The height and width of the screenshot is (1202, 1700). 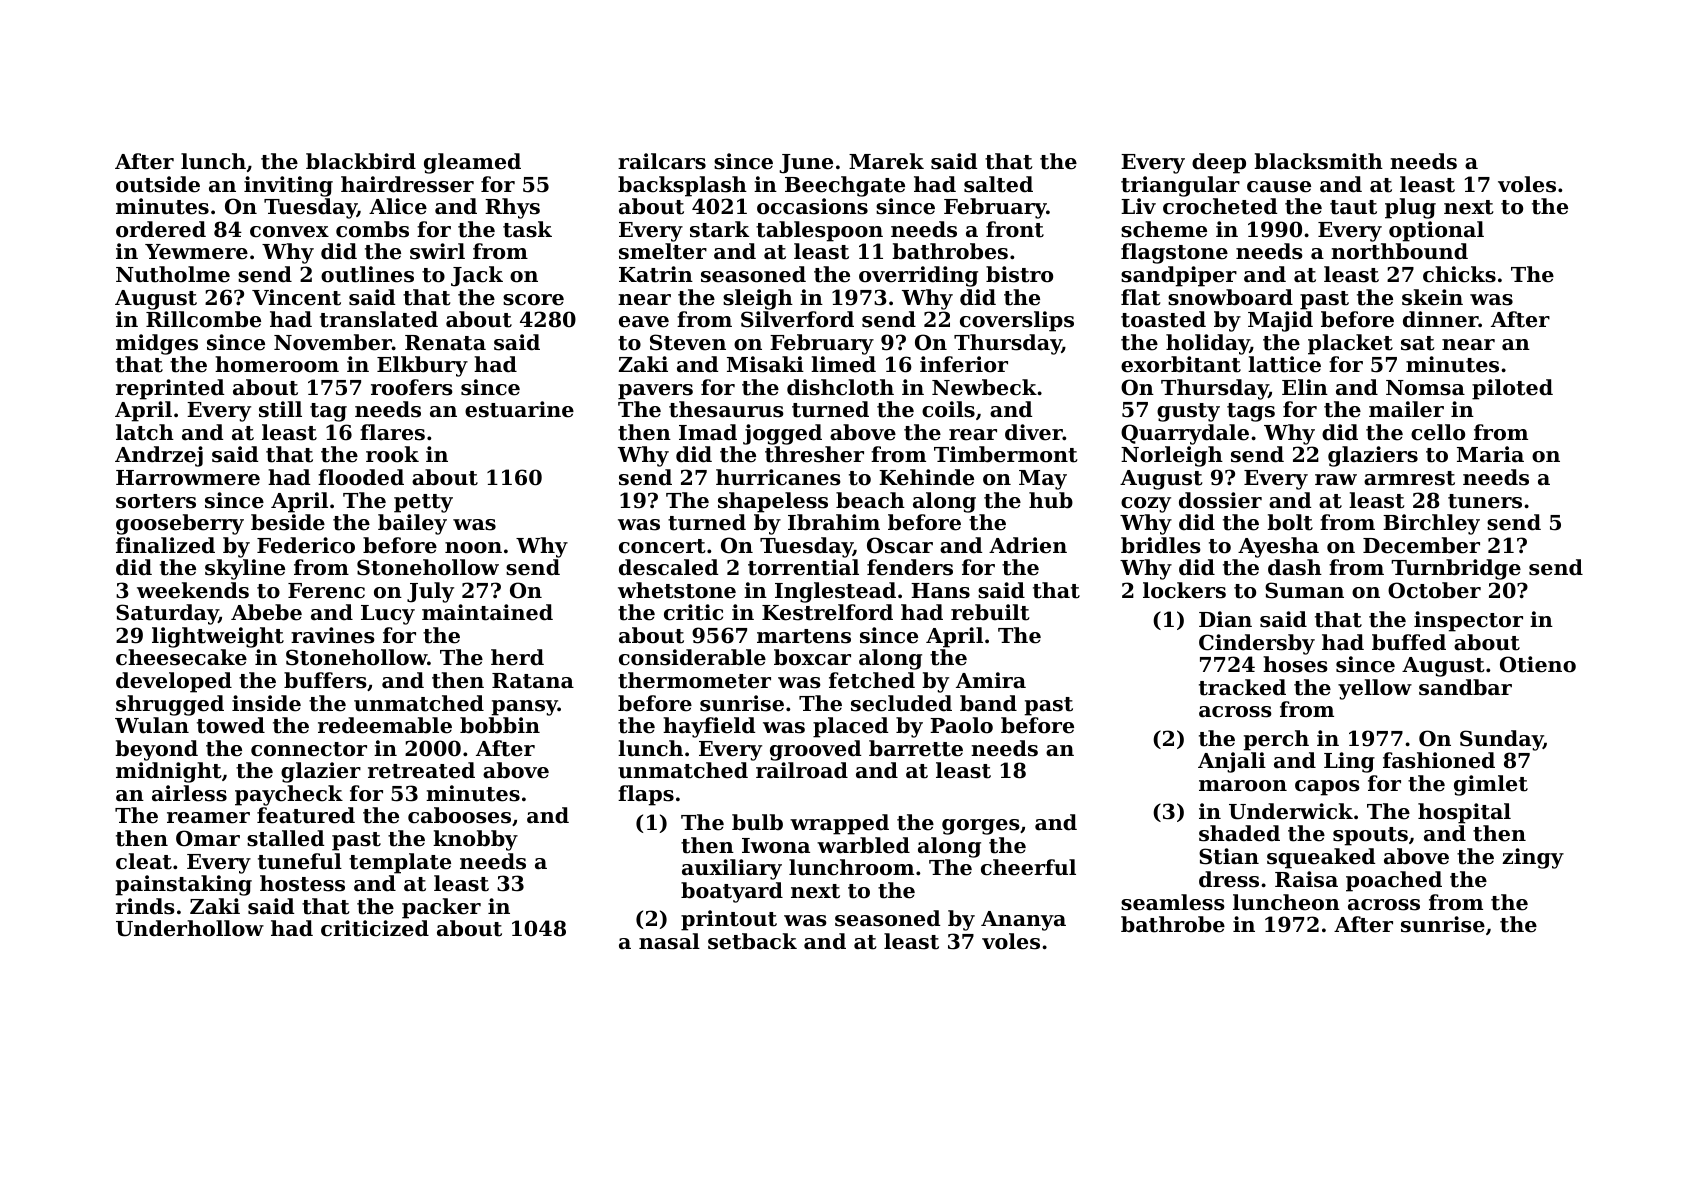 I want to click on rook, so click(x=392, y=454).
